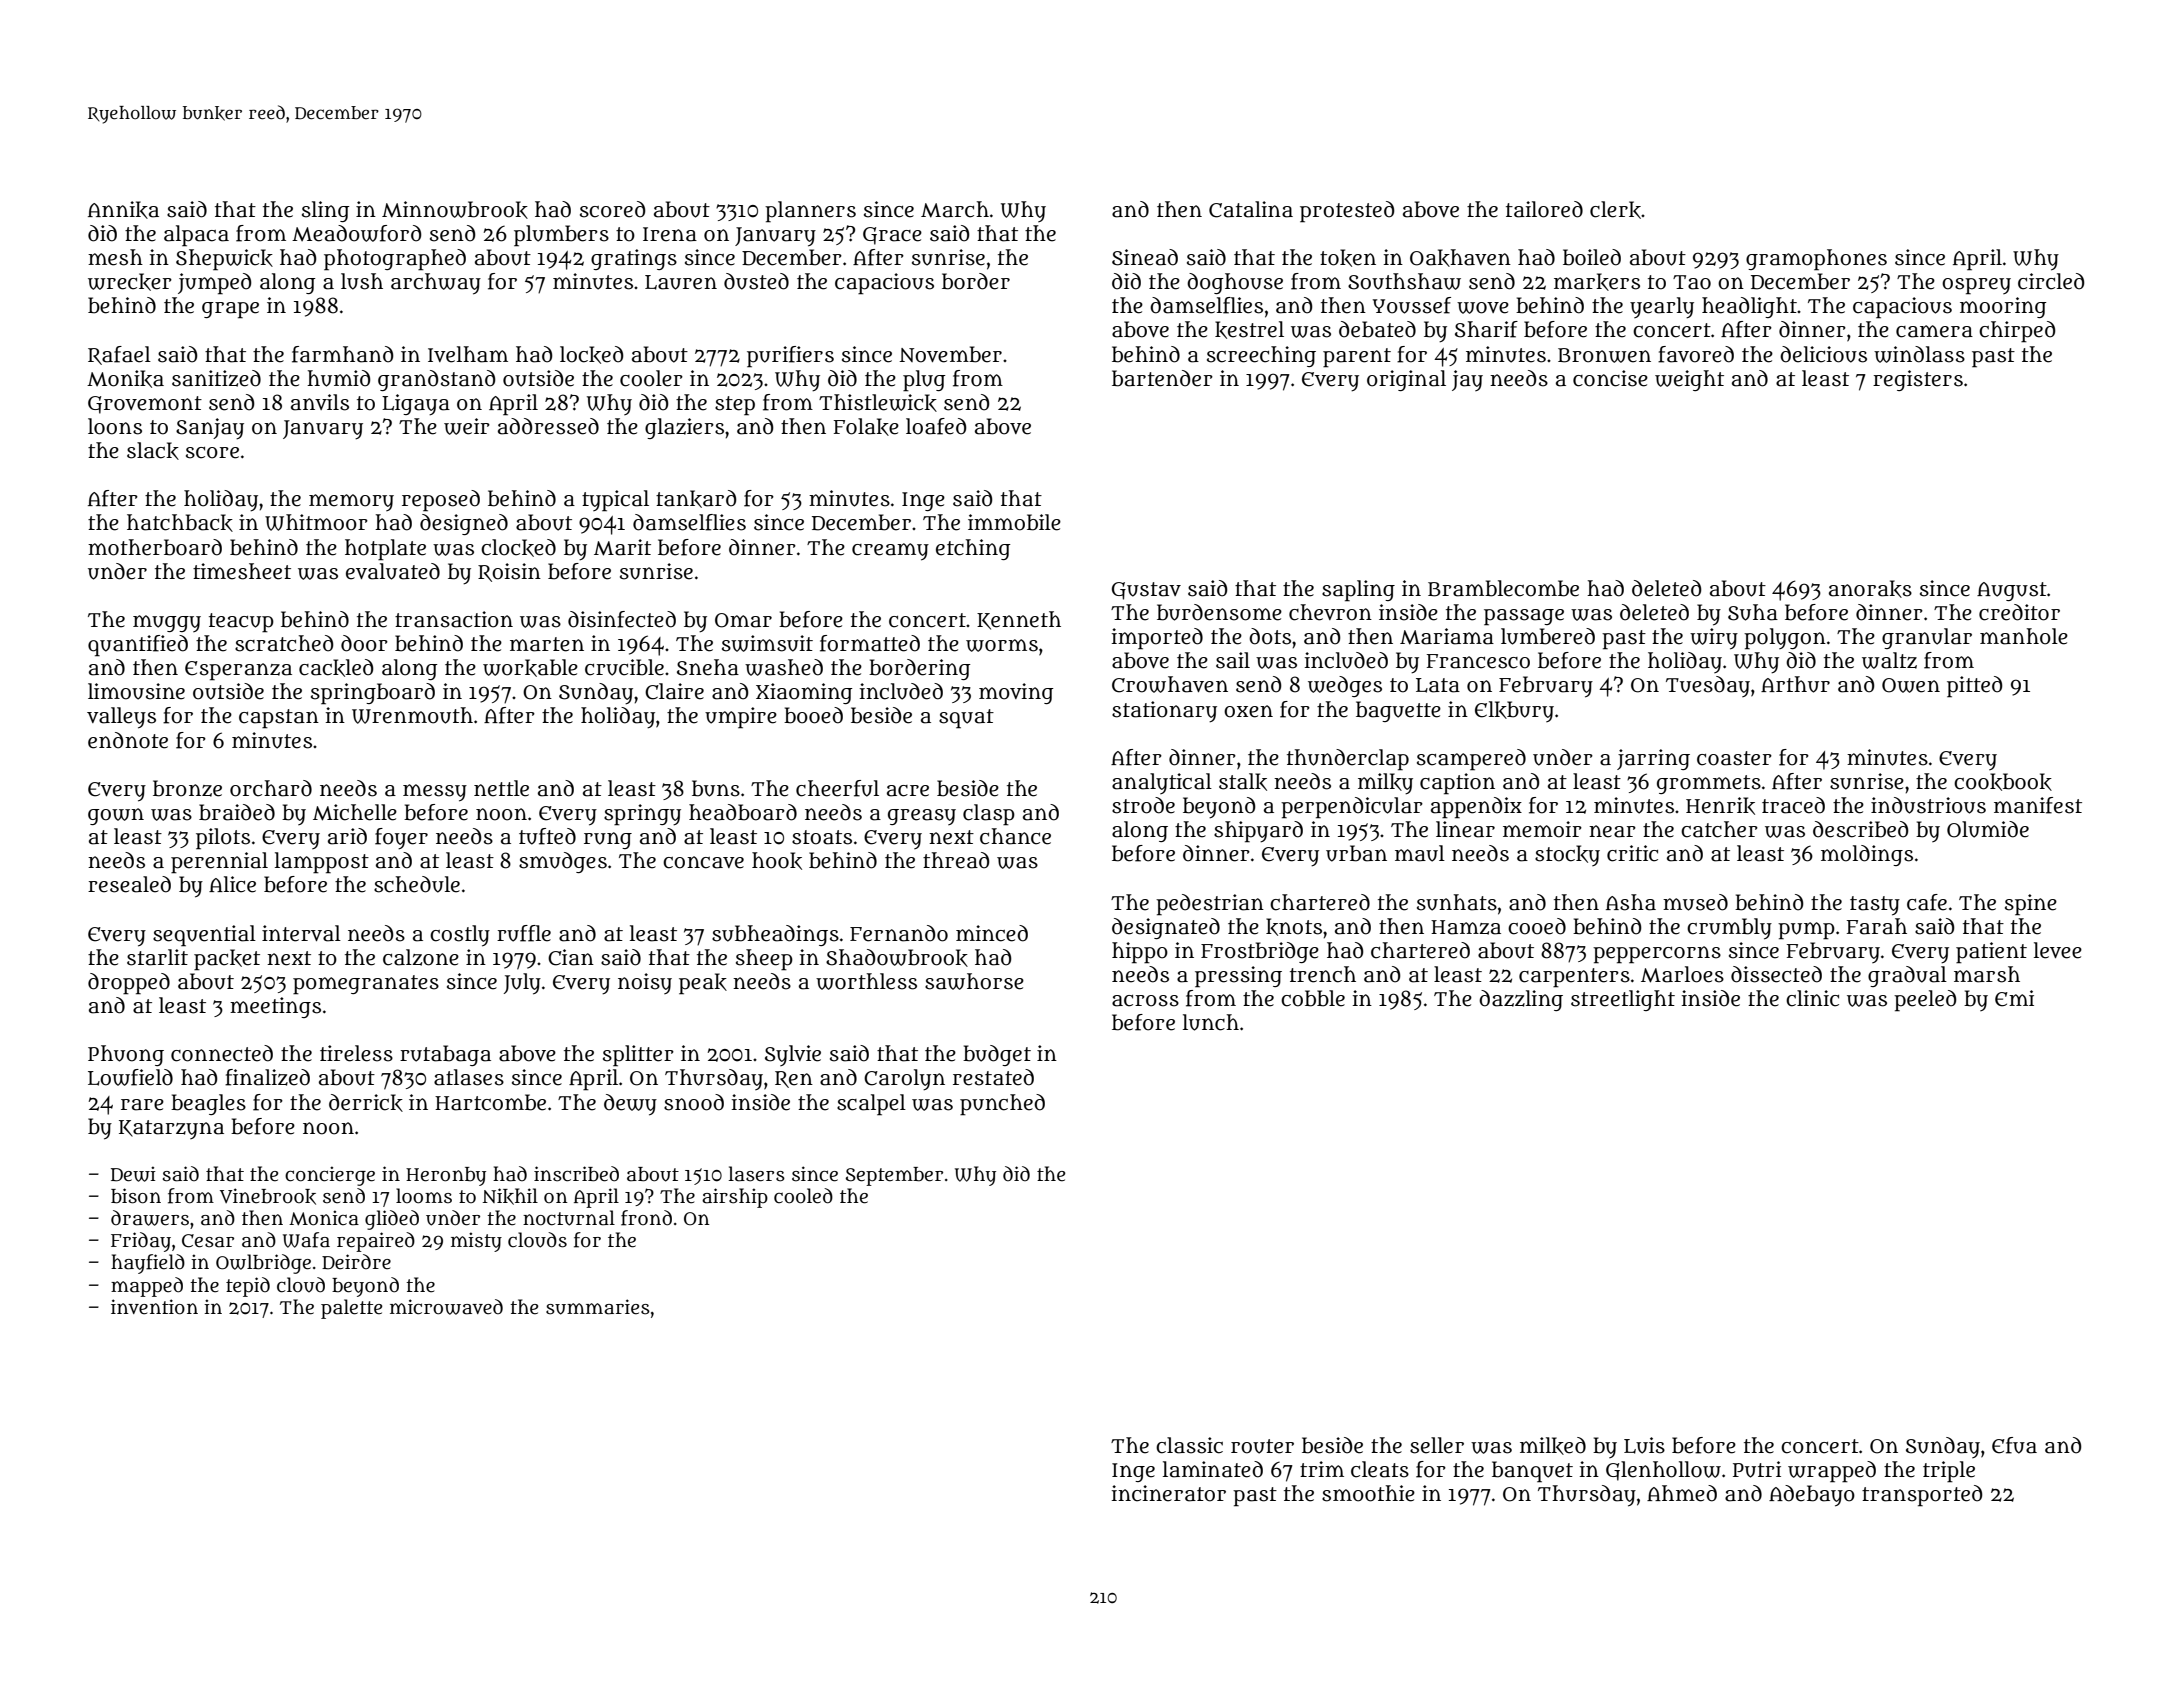 The image size is (2178, 1683). Describe the element at coordinates (1949, 1472) in the screenshot. I see `triple` at that location.
